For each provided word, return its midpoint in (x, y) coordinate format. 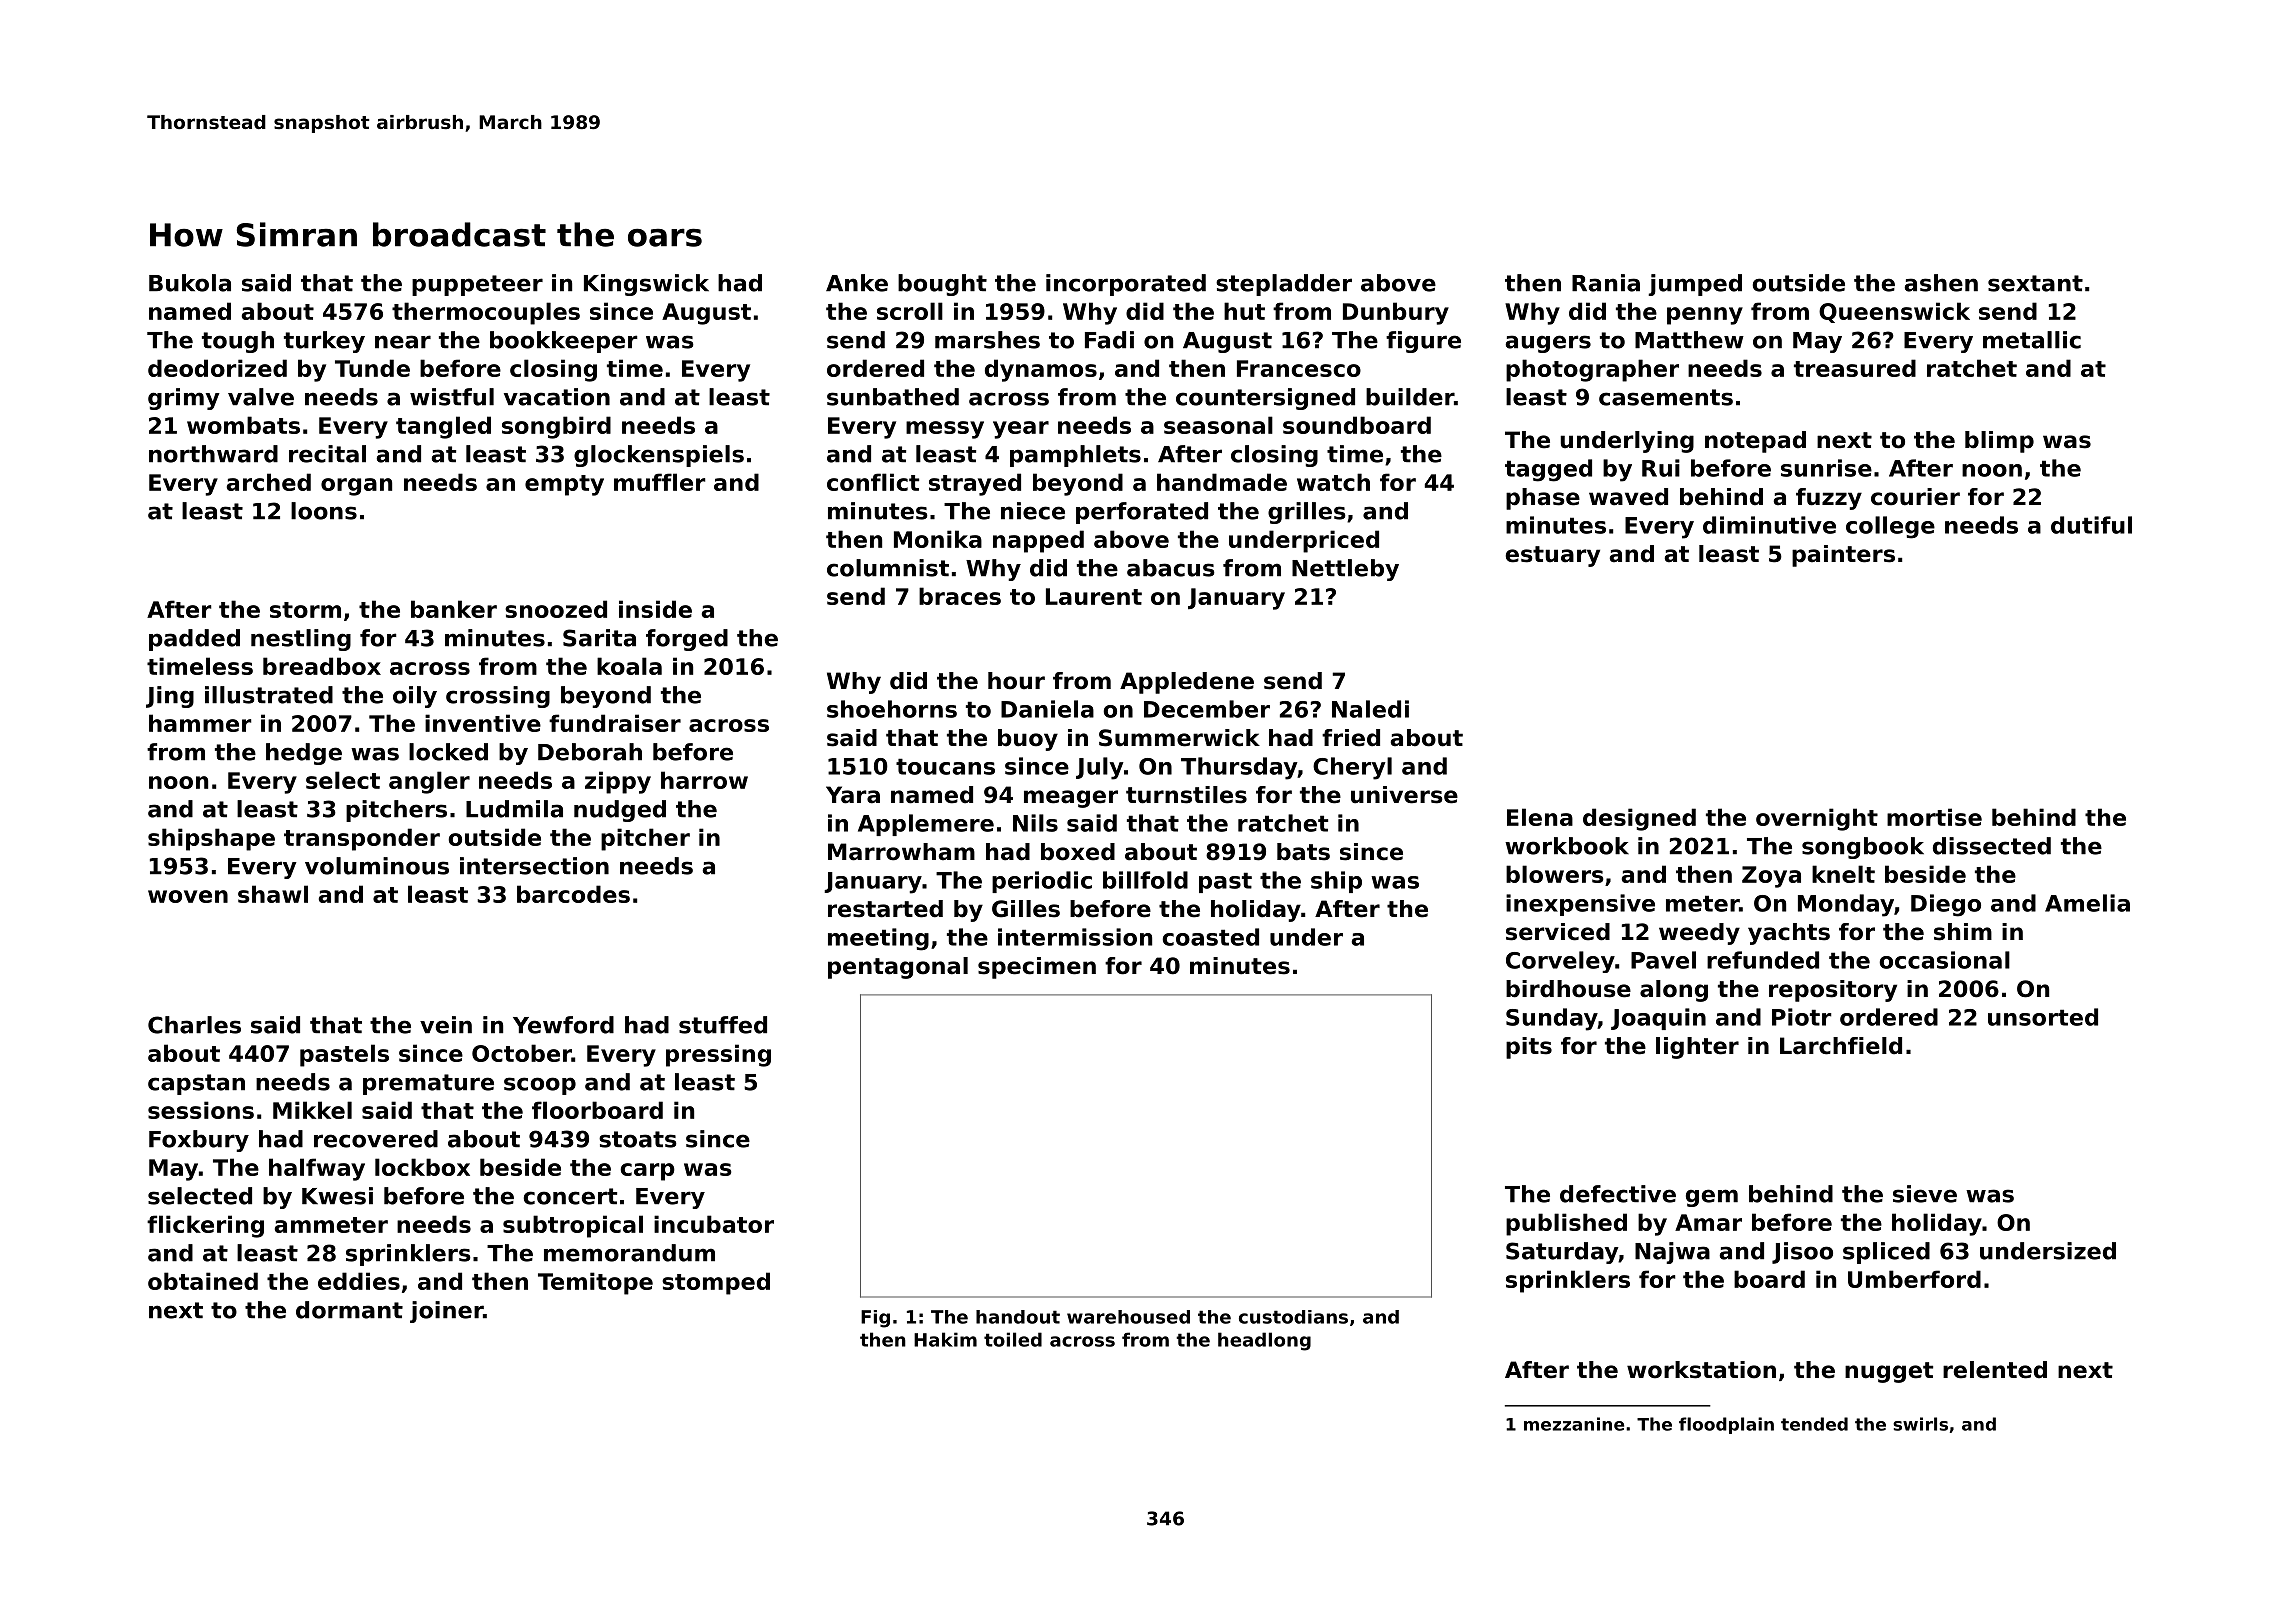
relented (1995, 1370)
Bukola (190, 283)
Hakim (945, 1339)
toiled (1013, 1339)
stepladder (1284, 285)
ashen (1941, 283)
